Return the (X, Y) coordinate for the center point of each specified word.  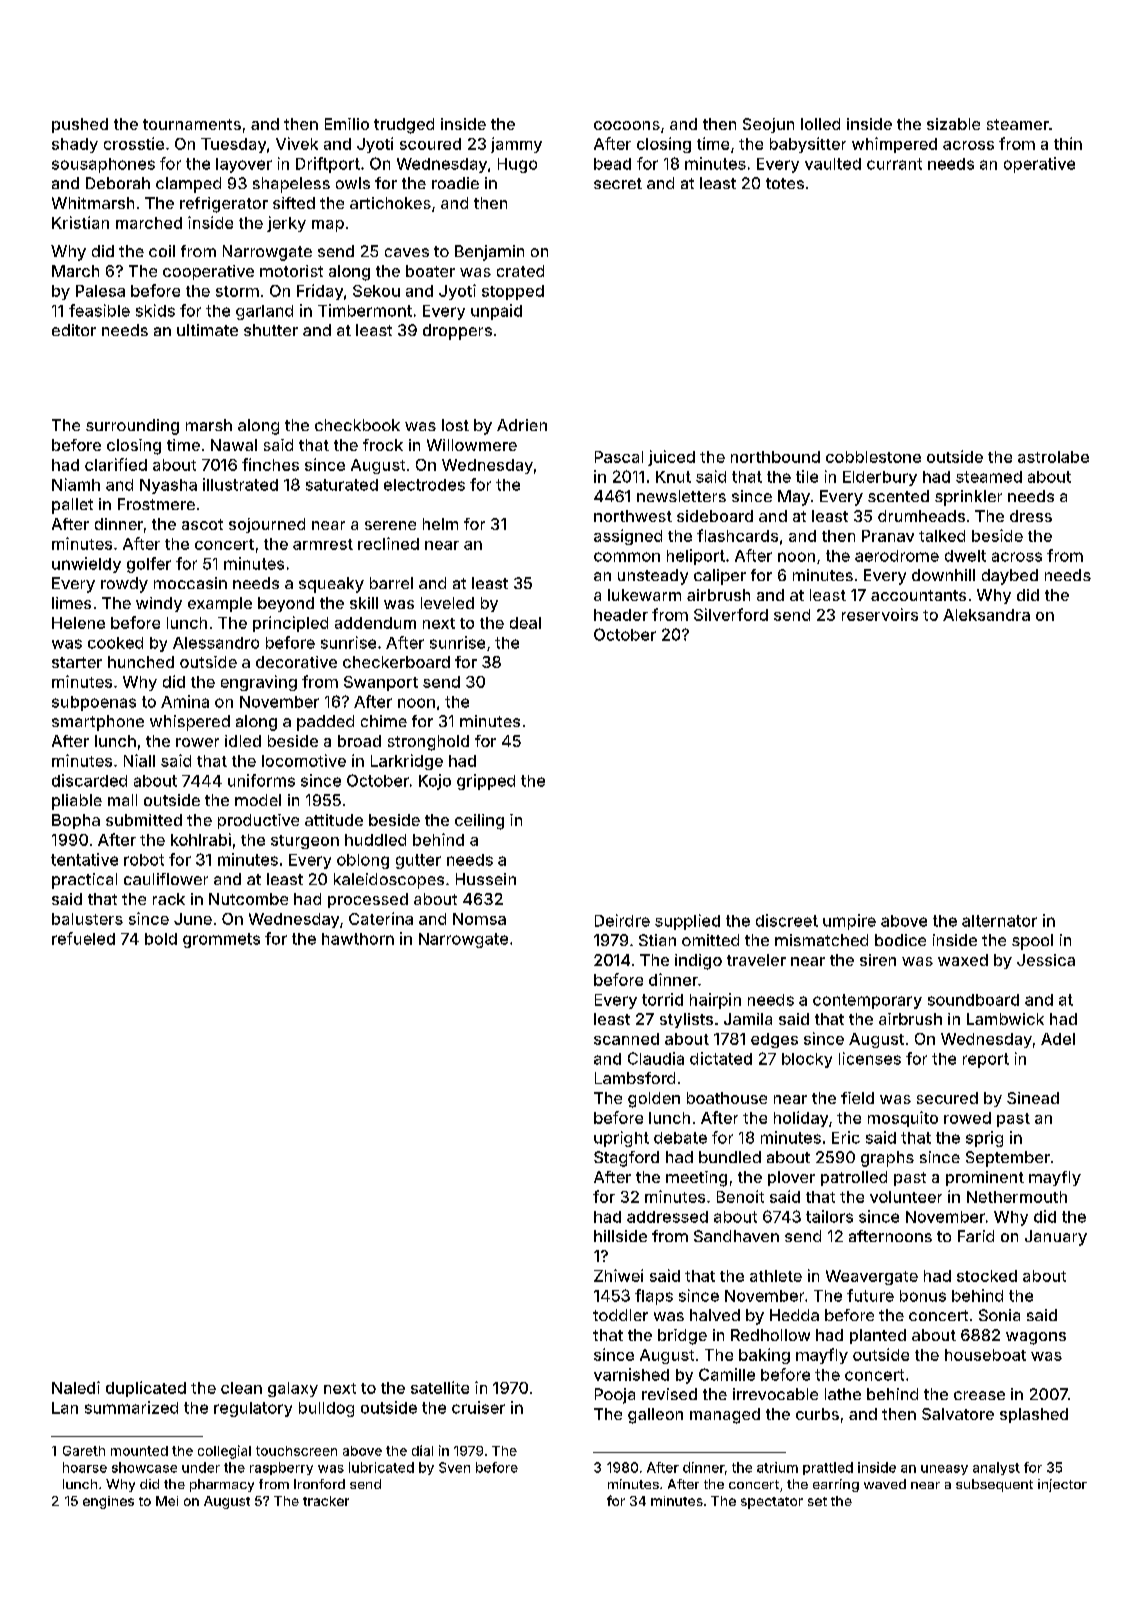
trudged (404, 126)
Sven (454, 1467)
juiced (671, 458)
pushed (80, 125)
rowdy (124, 585)
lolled (820, 124)
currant (894, 164)
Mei (167, 1501)
